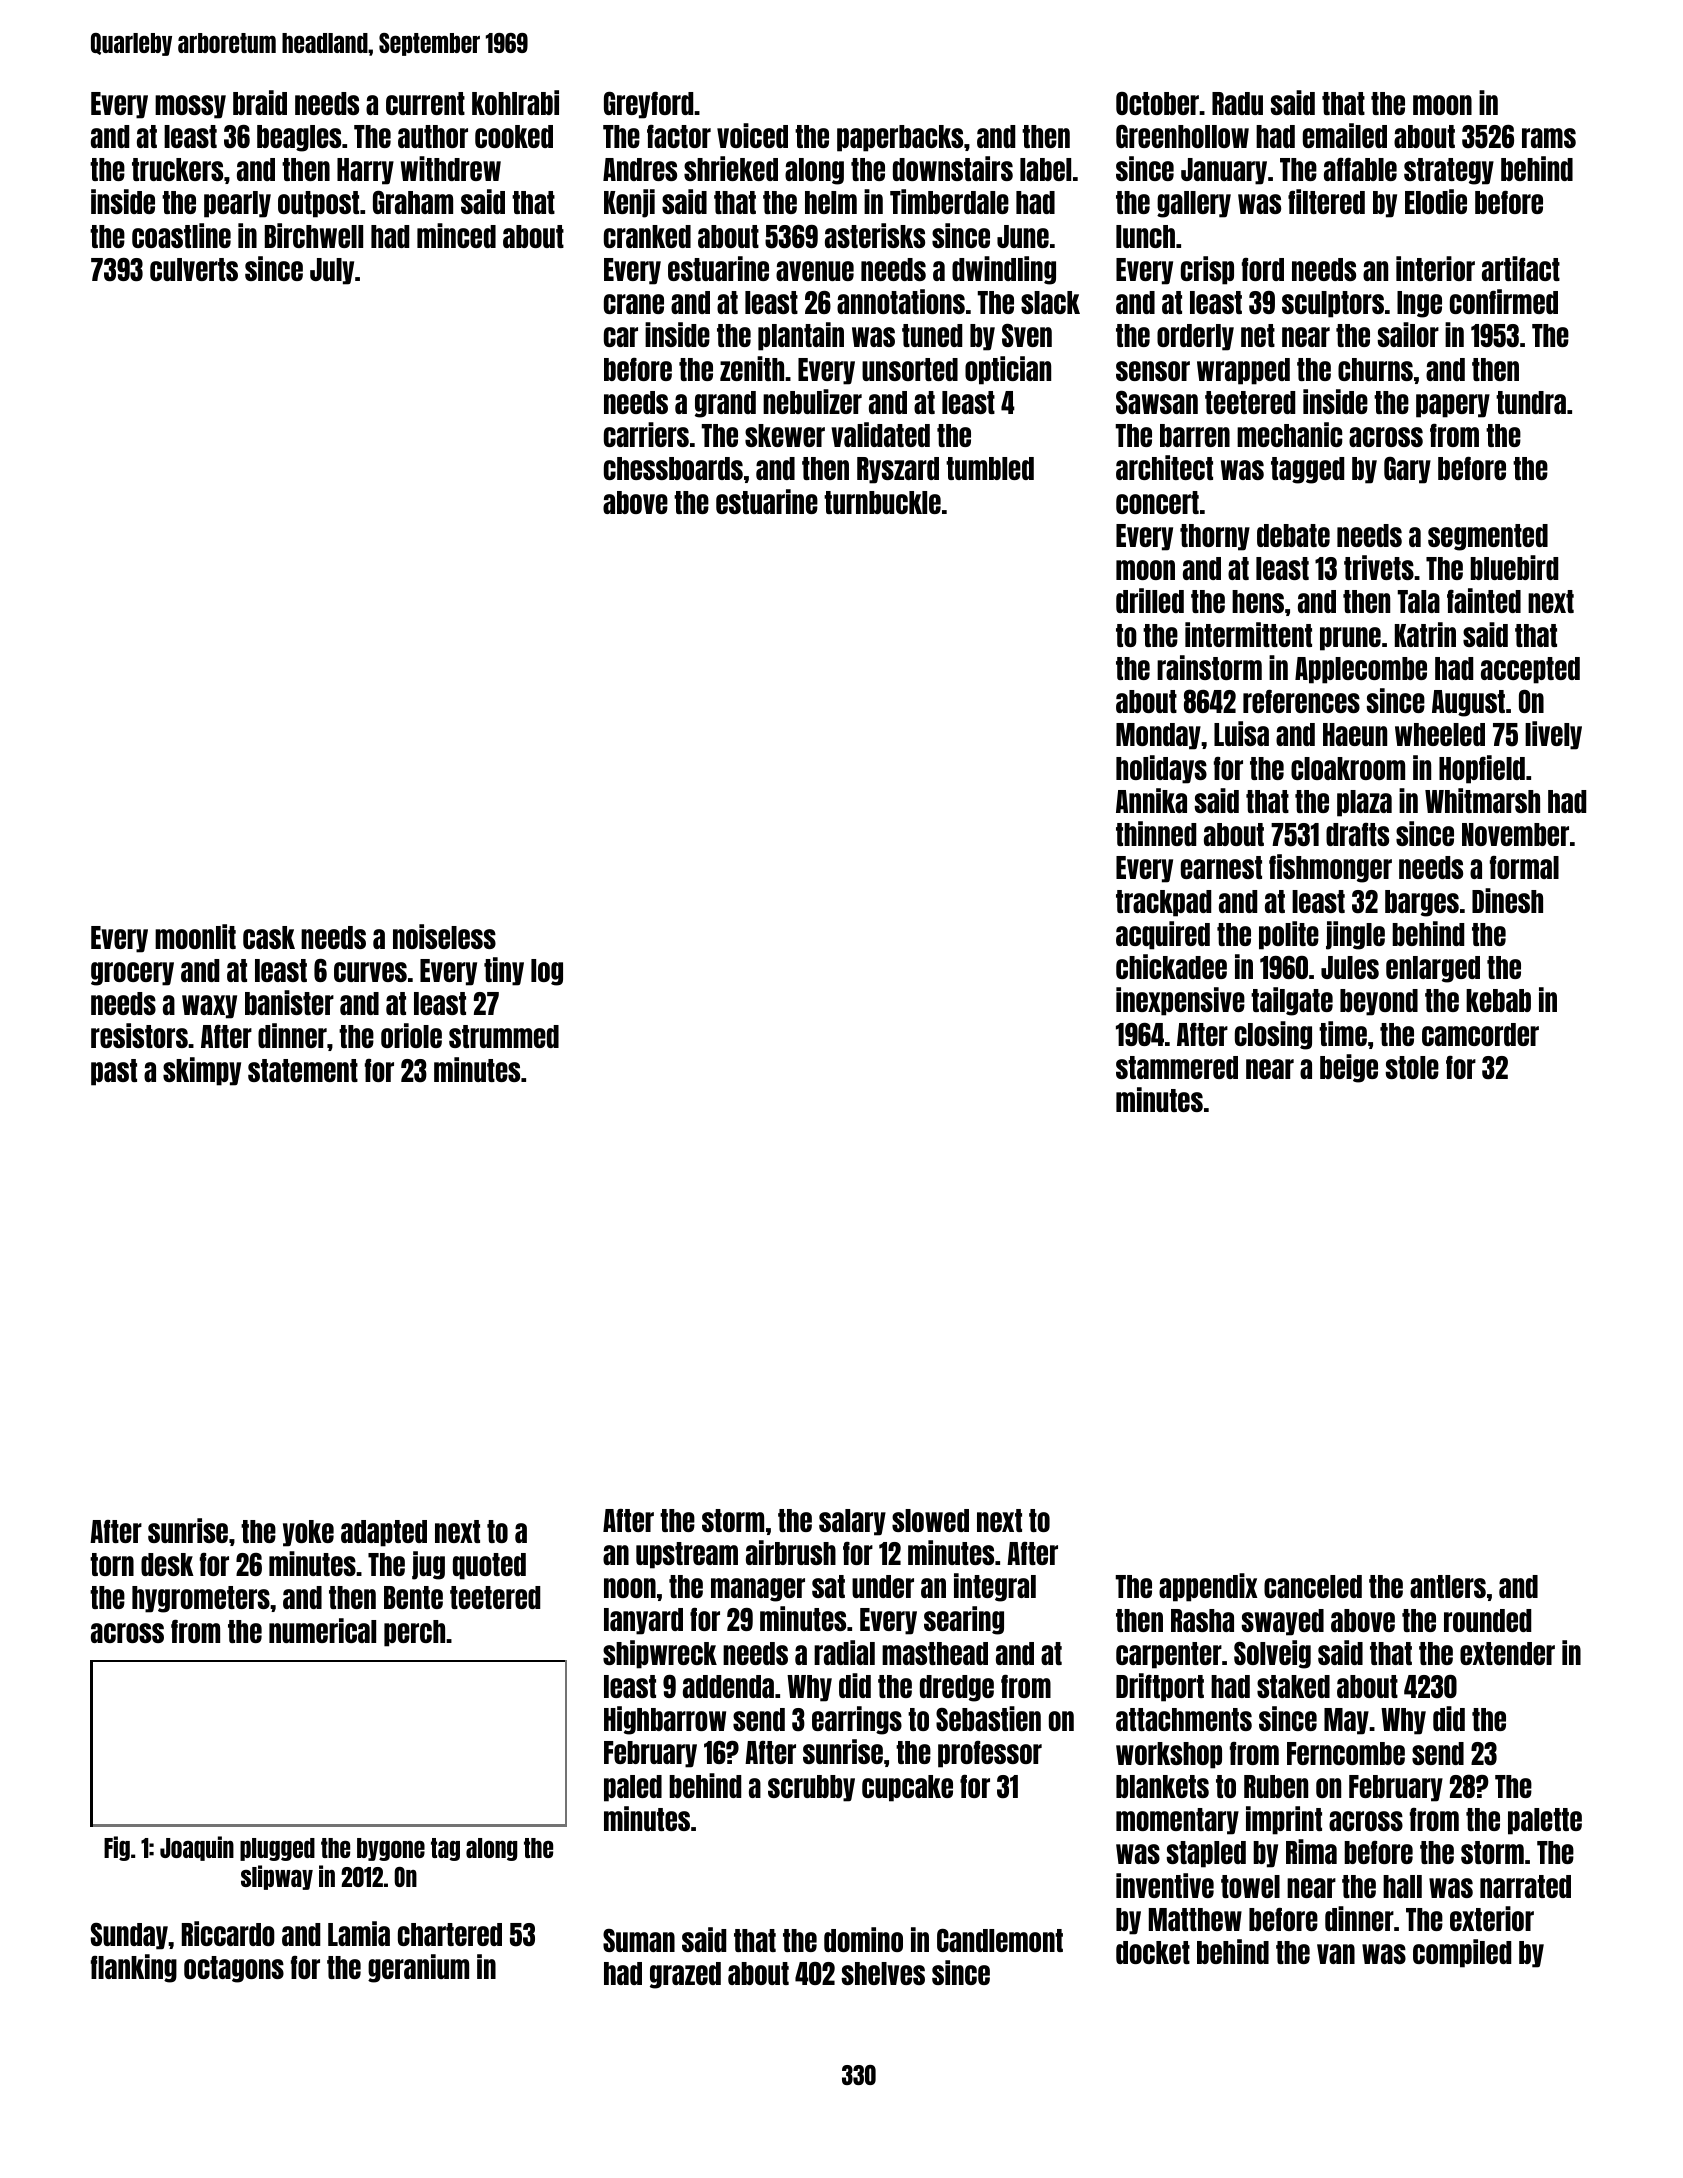 This screenshot has width=1683, height=2178. Describe the element at coordinates (269, 937) in the screenshot. I see `cask` at that location.
